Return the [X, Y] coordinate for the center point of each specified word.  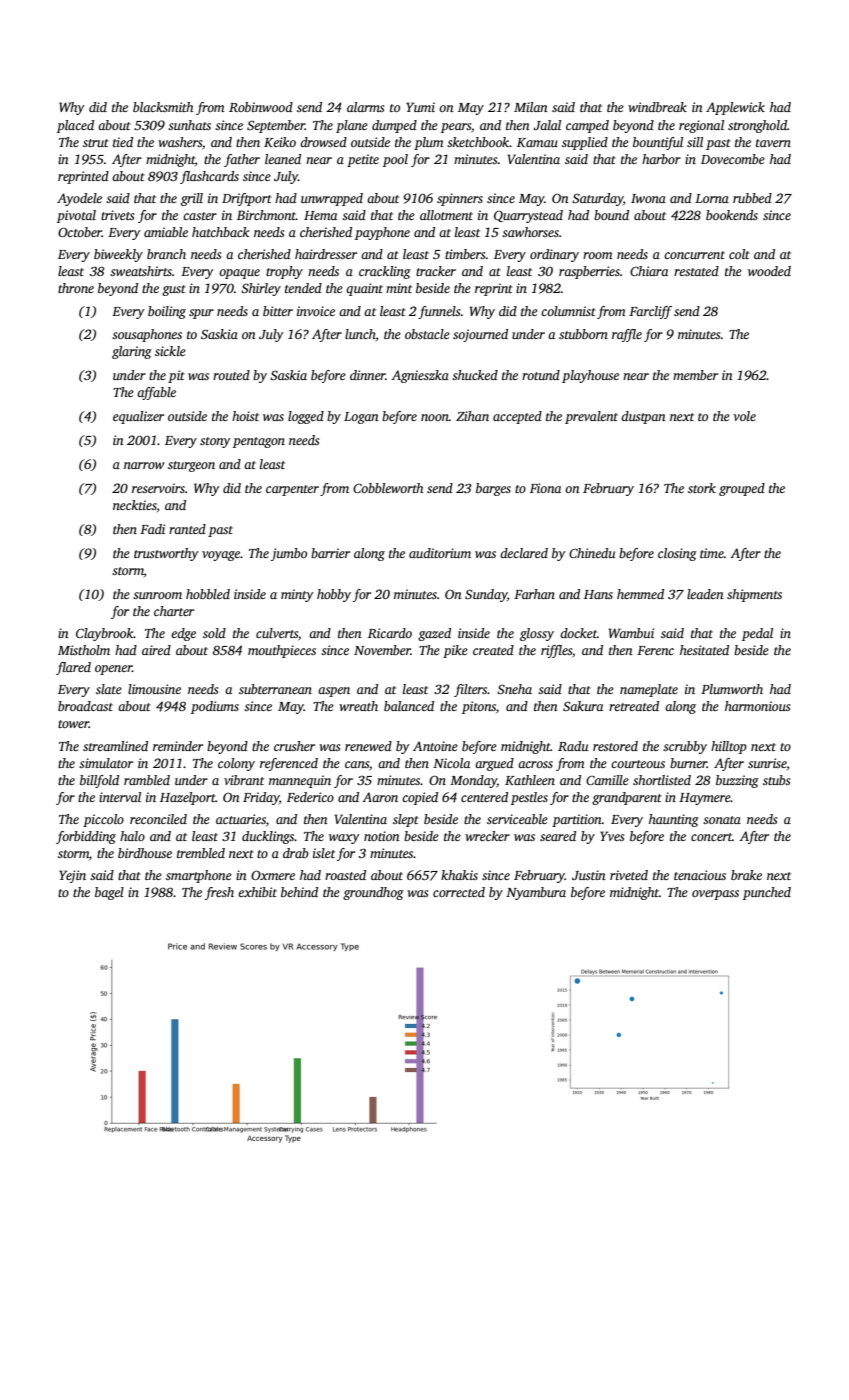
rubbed [752, 198]
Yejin [72, 876]
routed [231, 375]
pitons [479, 707]
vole [744, 416]
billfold [99, 781]
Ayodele [79, 199]
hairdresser [326, 254]
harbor [661, 159]
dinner [368, 375]
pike [455, 651]
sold [214, 633]
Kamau [537, 142]
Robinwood [261, 107]
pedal [757, 634]
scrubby [685, 747]
